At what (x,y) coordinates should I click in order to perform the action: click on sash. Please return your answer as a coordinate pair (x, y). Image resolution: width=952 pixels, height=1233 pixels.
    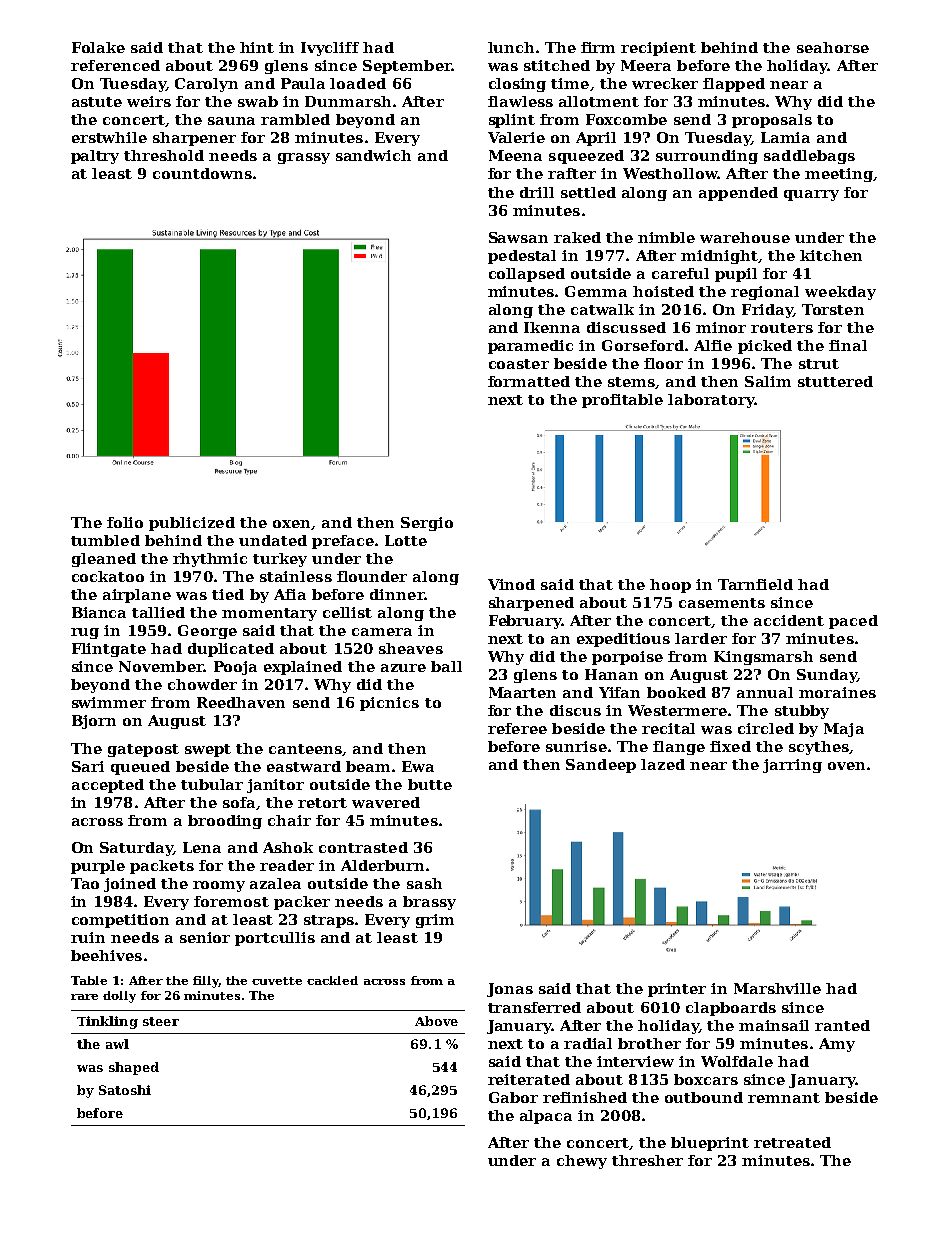
    Looking at the image, I should click on (424, 883).
